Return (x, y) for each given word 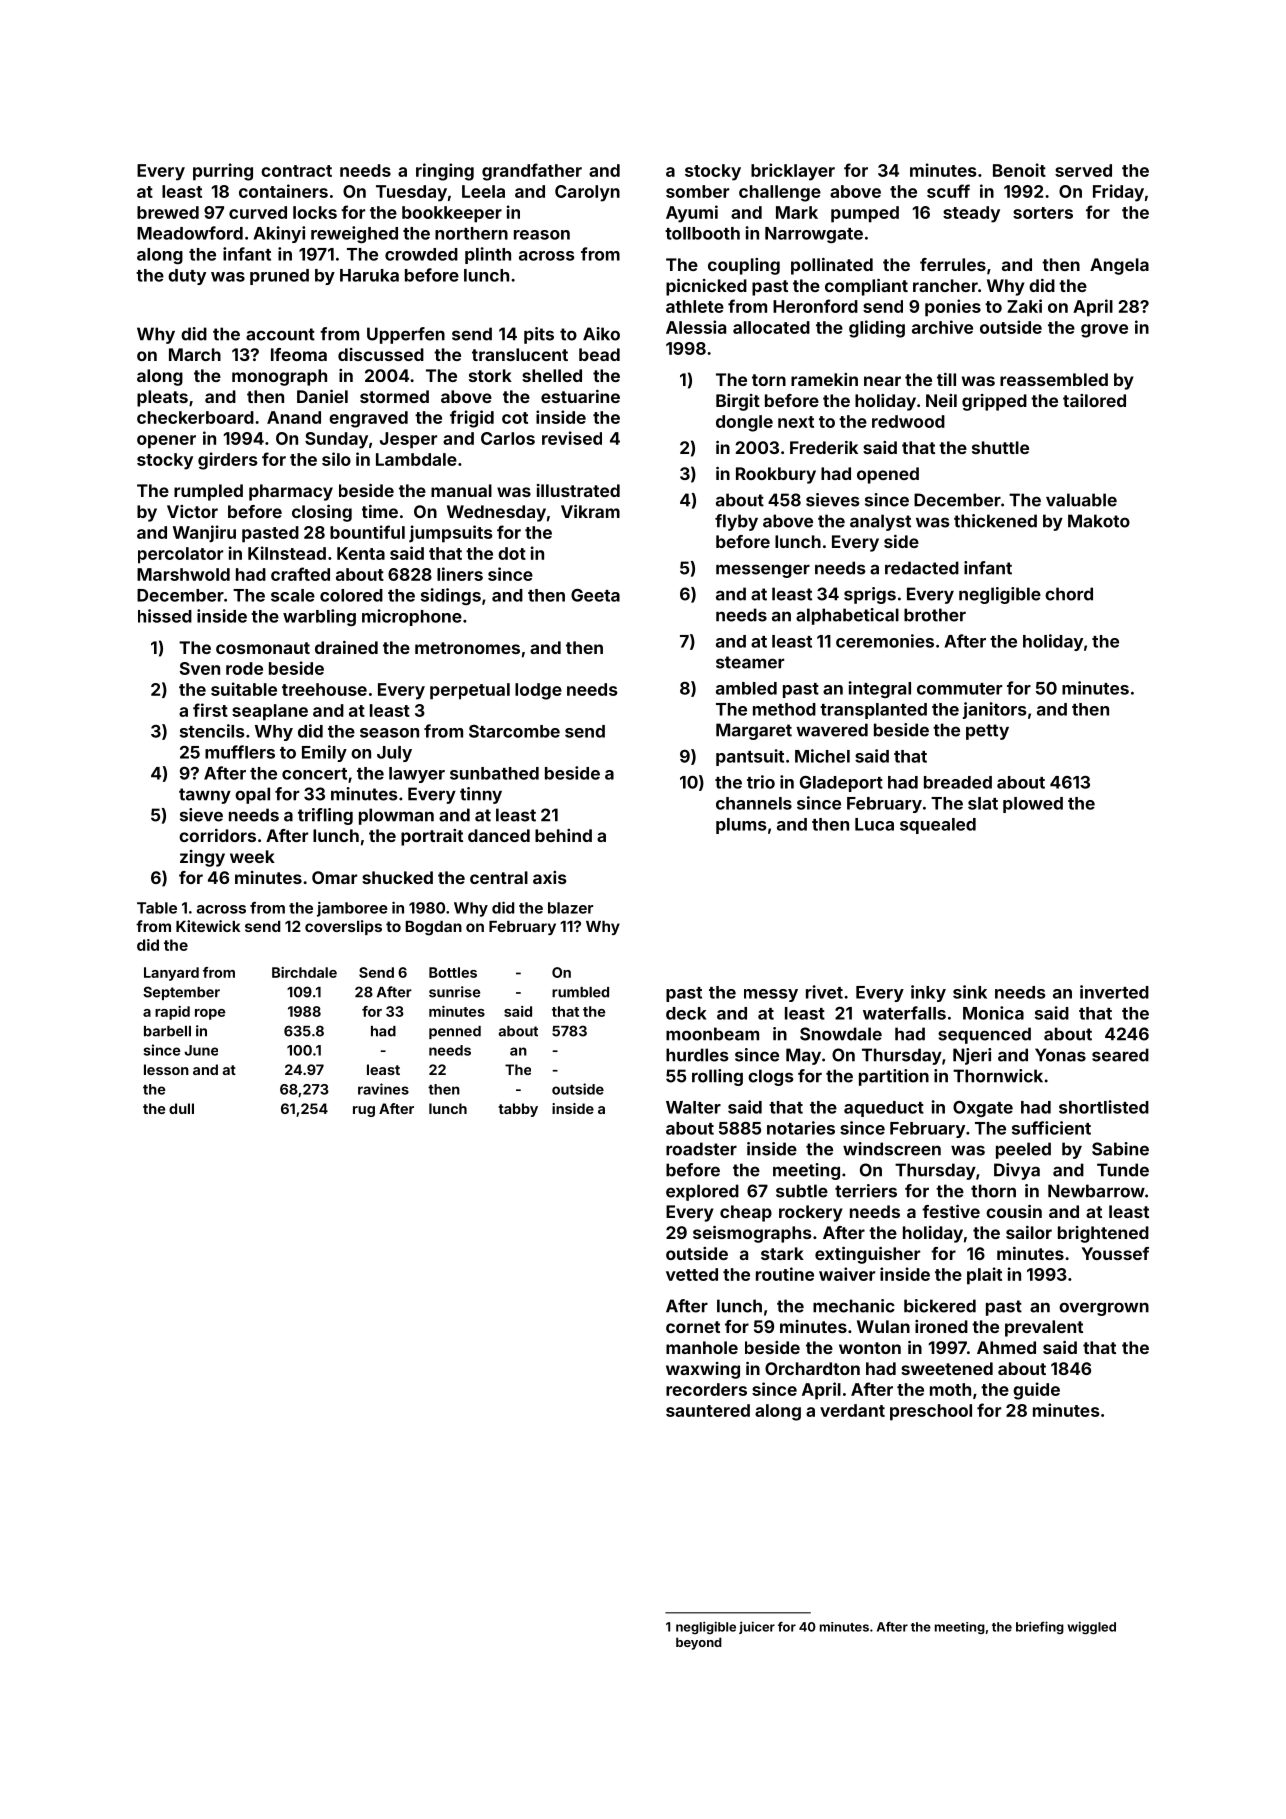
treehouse (324, 689)
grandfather (532, 172)
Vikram (590, 511)
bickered (940, 1306)
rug (364, 1111)
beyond (699, 1643)
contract (296, 171)
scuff (948, 191)
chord (1069, 594)
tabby (518, 1110)
